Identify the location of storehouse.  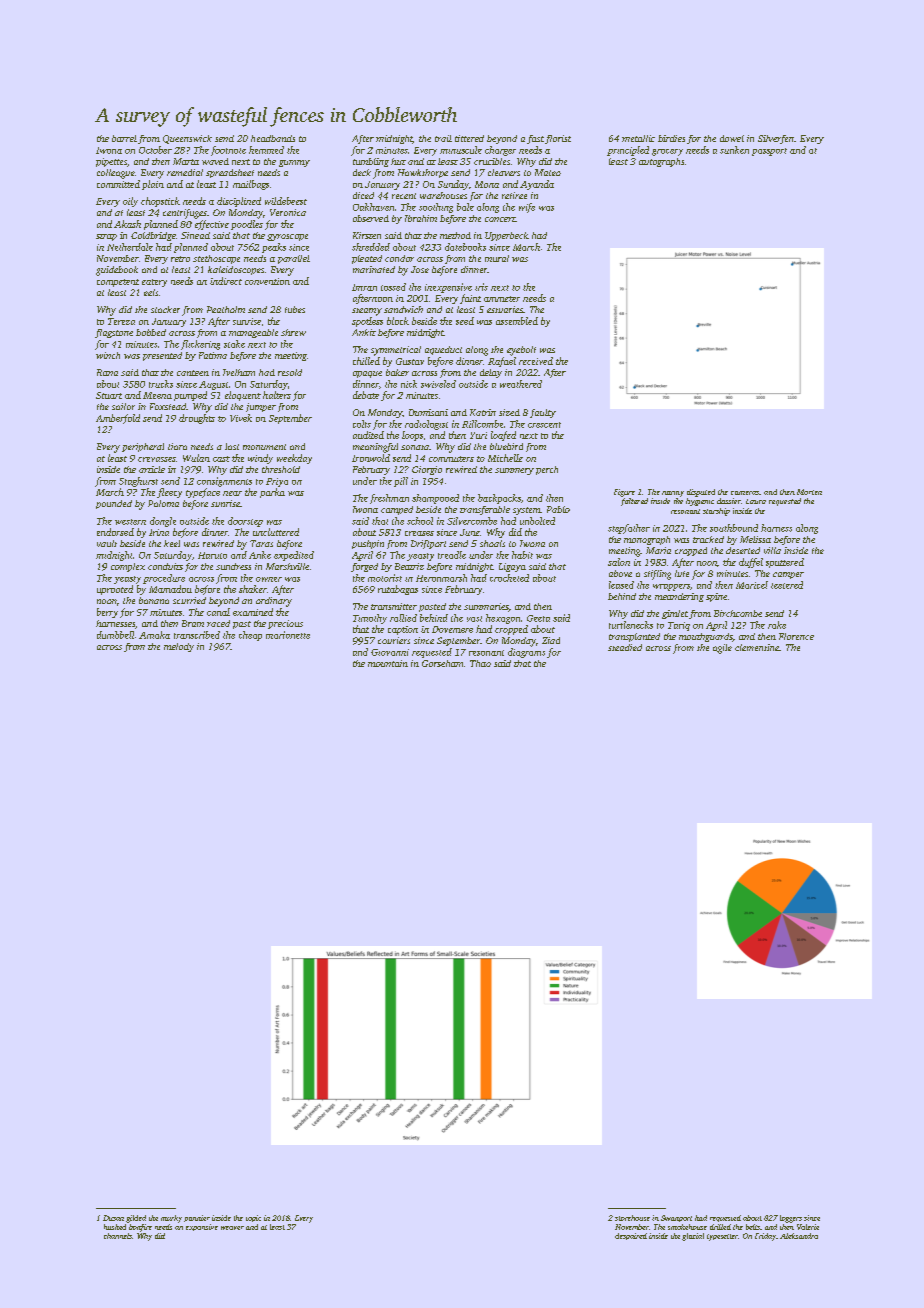
(632, 1218).
